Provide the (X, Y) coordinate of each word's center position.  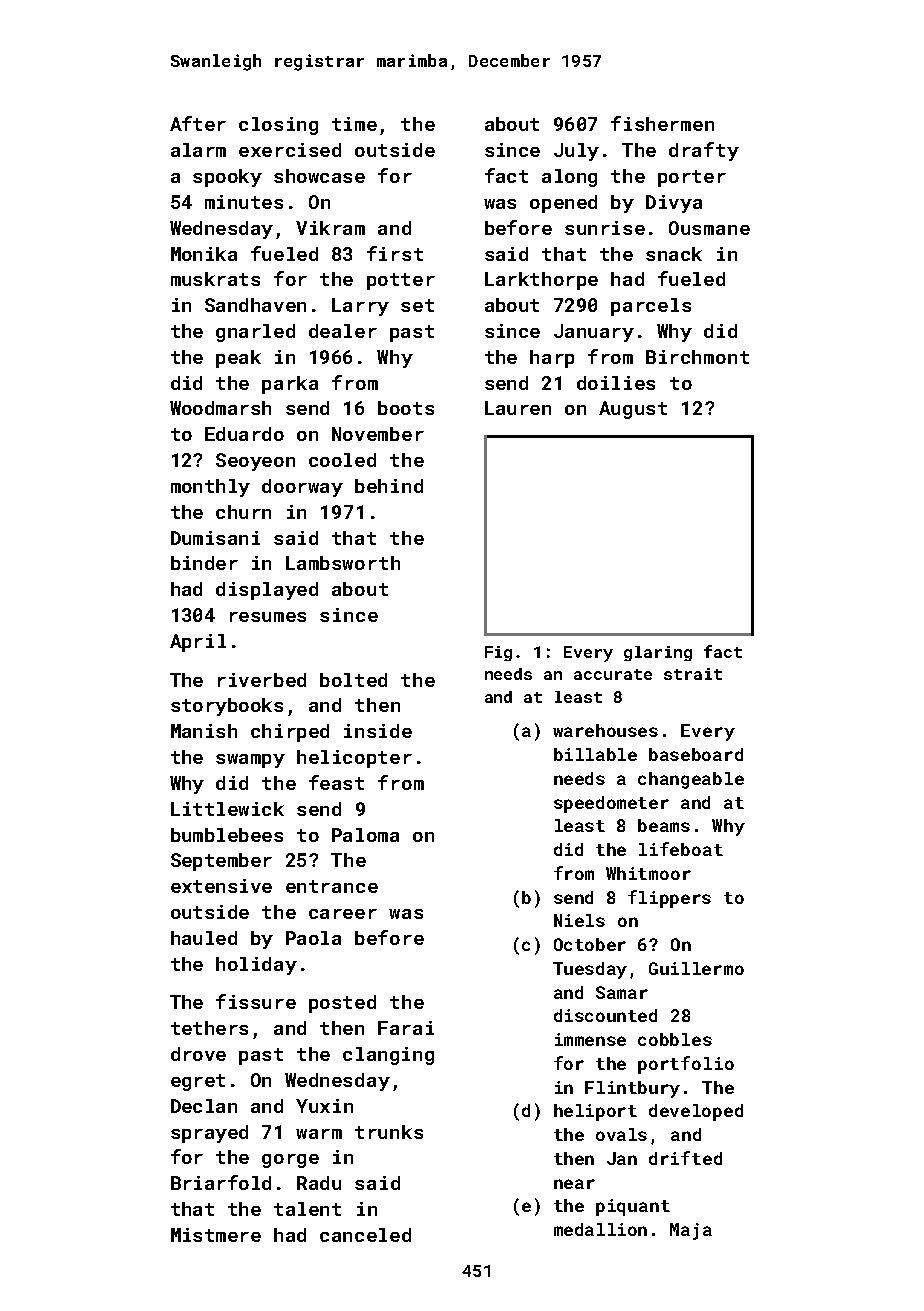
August (633, 410)
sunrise (605, 228)
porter (692, 178)
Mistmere (216, 1235)
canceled (365, 1235)
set (417, 305)
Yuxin (324, 1106)
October (590, 944)
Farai (406, 1028)
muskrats (215, 279)
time (354, 124)
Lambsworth (343, 563)
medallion (600, 1229)
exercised (290, 150)
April (198, 643)
